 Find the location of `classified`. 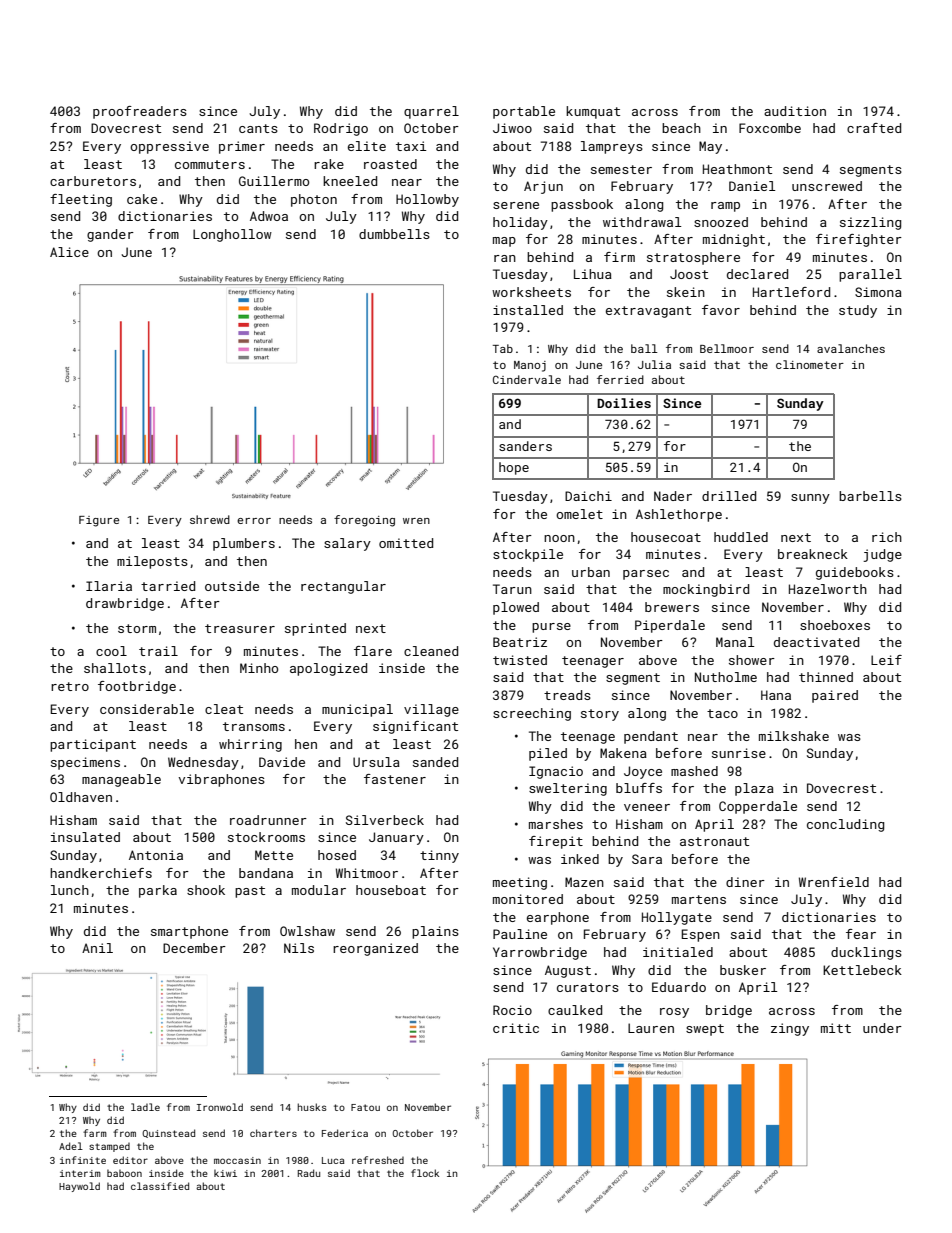

classified is located at coordinates (160, 1186).
